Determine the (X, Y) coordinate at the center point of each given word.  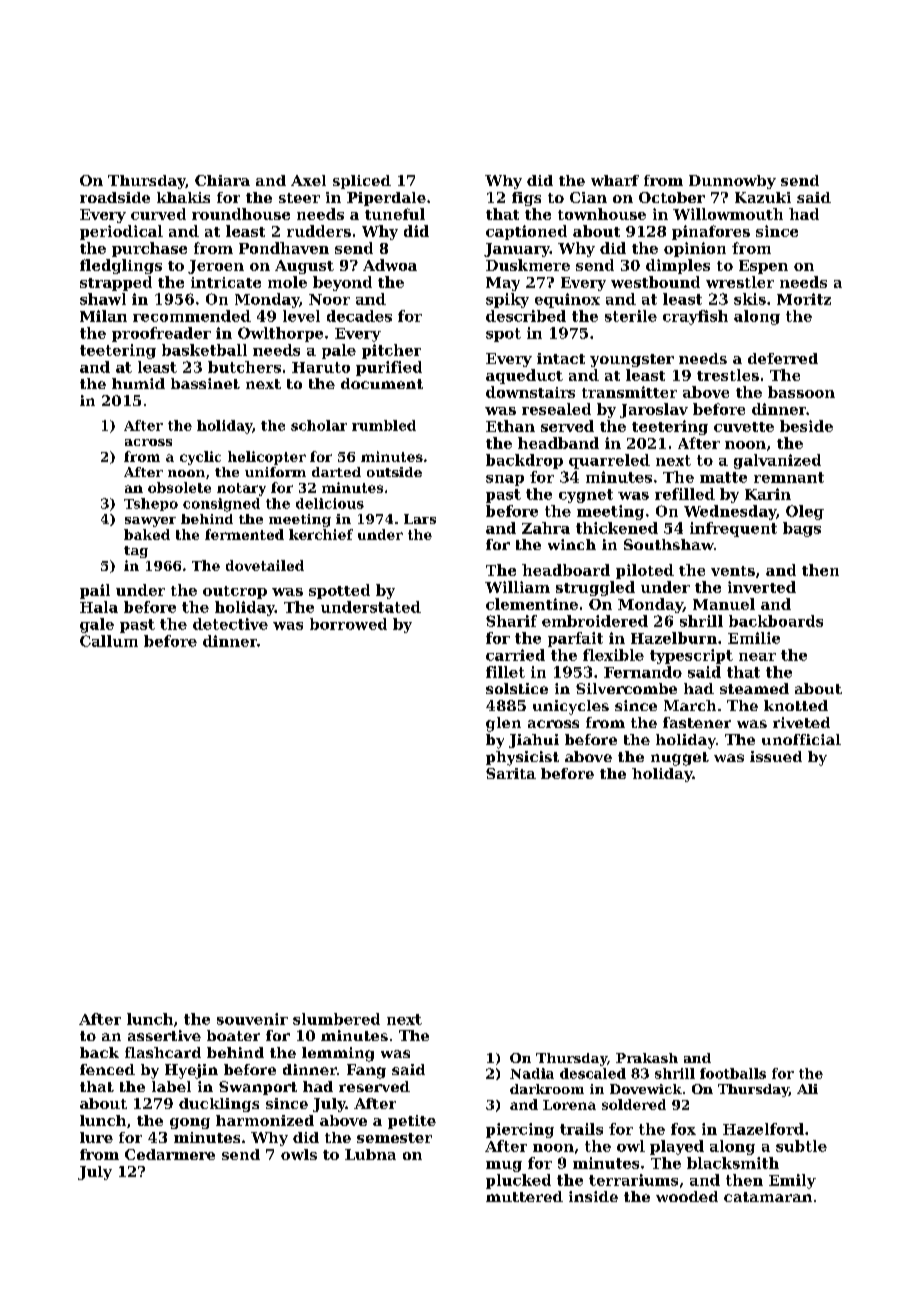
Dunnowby (732, 182)
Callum (109, 641)
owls (299, 1154)
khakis (183, 197)
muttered (524, 1196)
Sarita (511, 773)
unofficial (801, 739)
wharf (615, 180)
